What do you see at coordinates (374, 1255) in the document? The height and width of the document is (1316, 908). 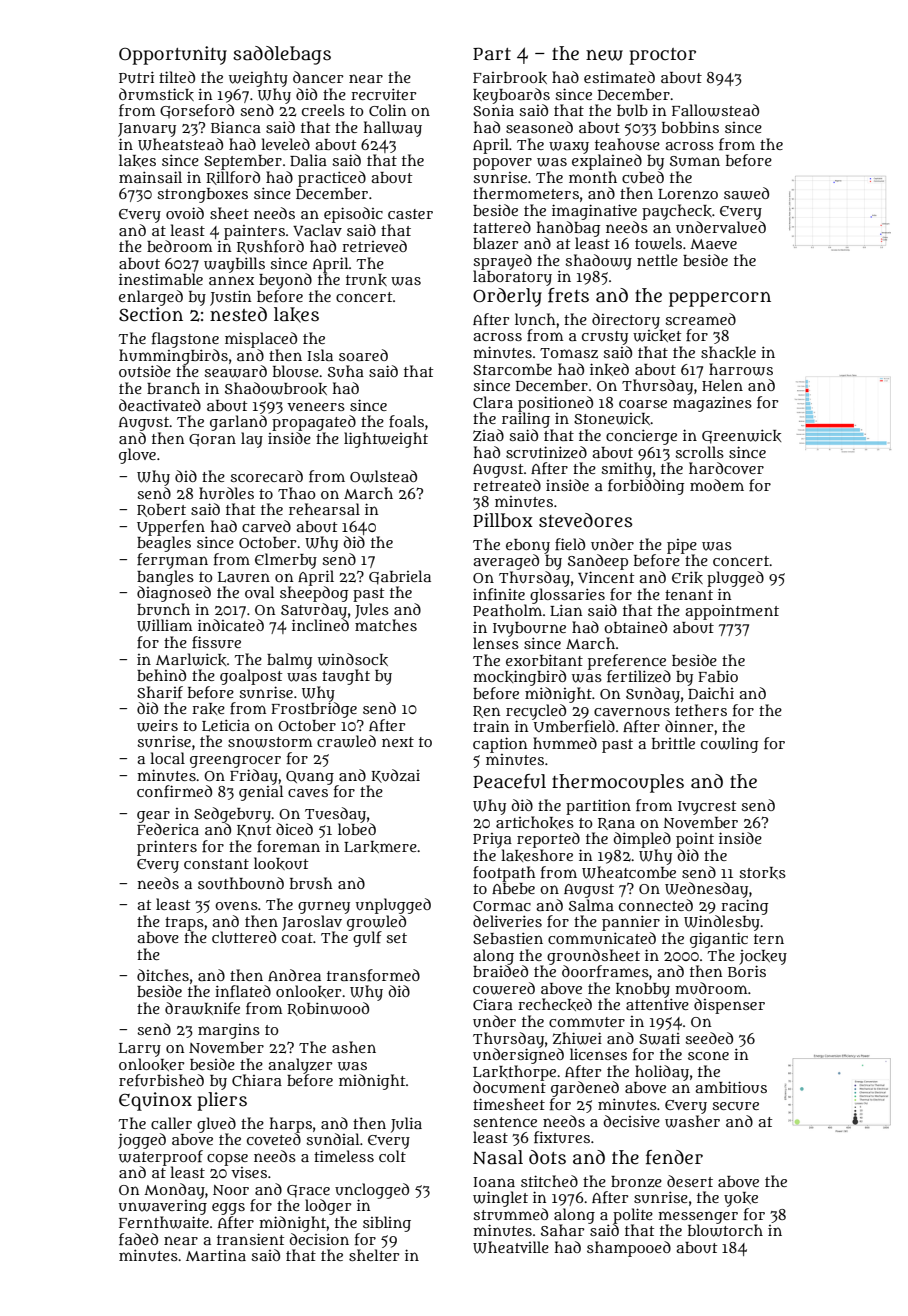 I see `shelter` at bounding box center [374, 1255].
